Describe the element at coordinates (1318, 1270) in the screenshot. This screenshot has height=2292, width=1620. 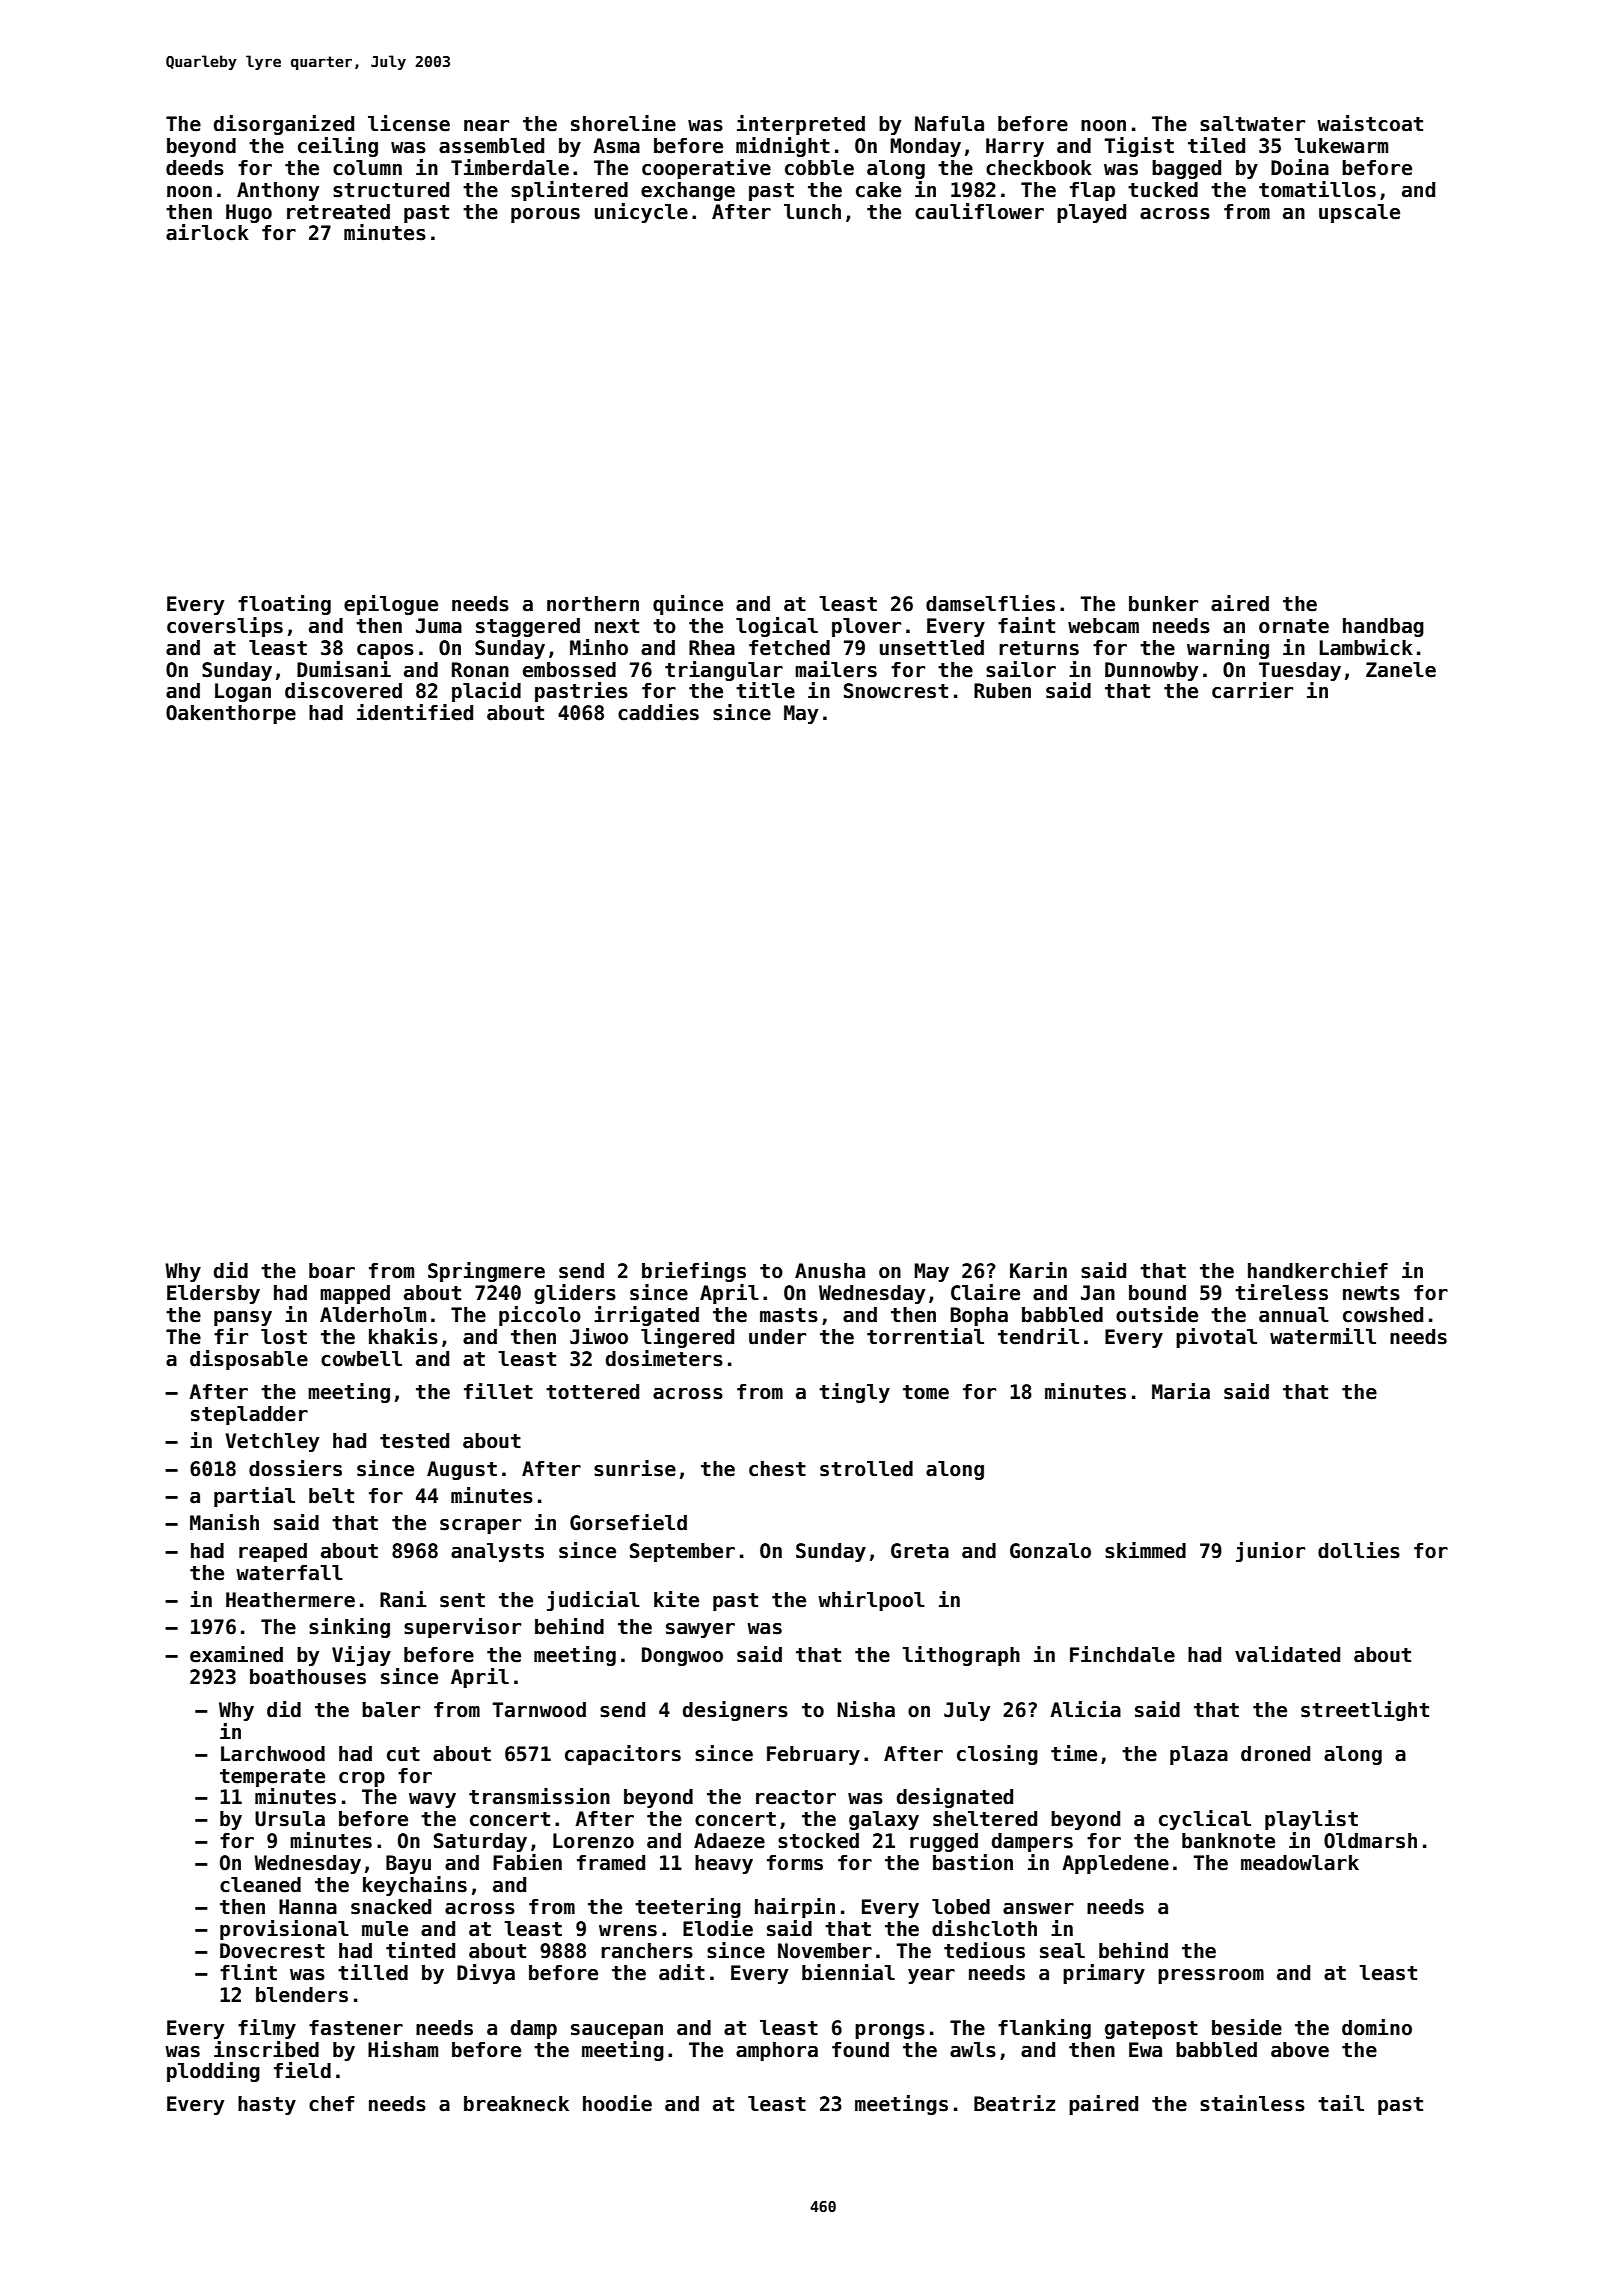
I see `handkerchief` at that location.
